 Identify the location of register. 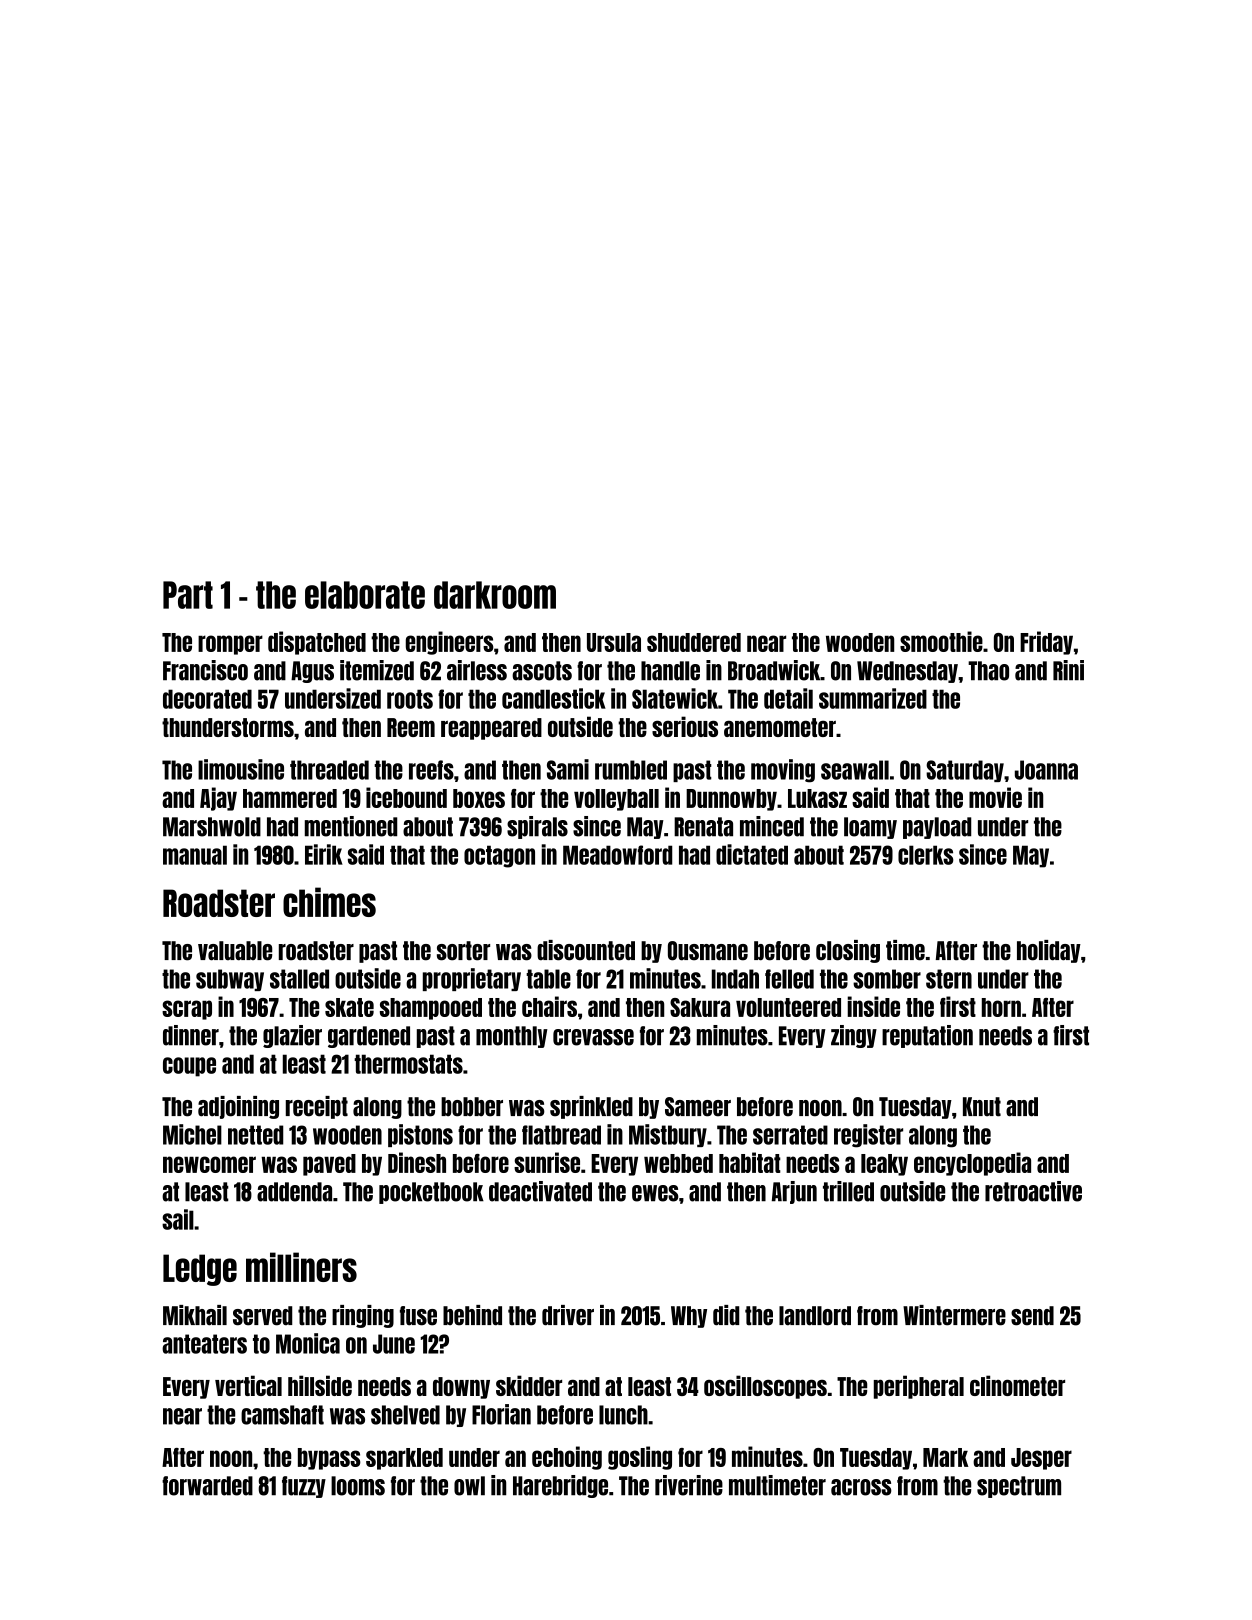
(868, 1136).
